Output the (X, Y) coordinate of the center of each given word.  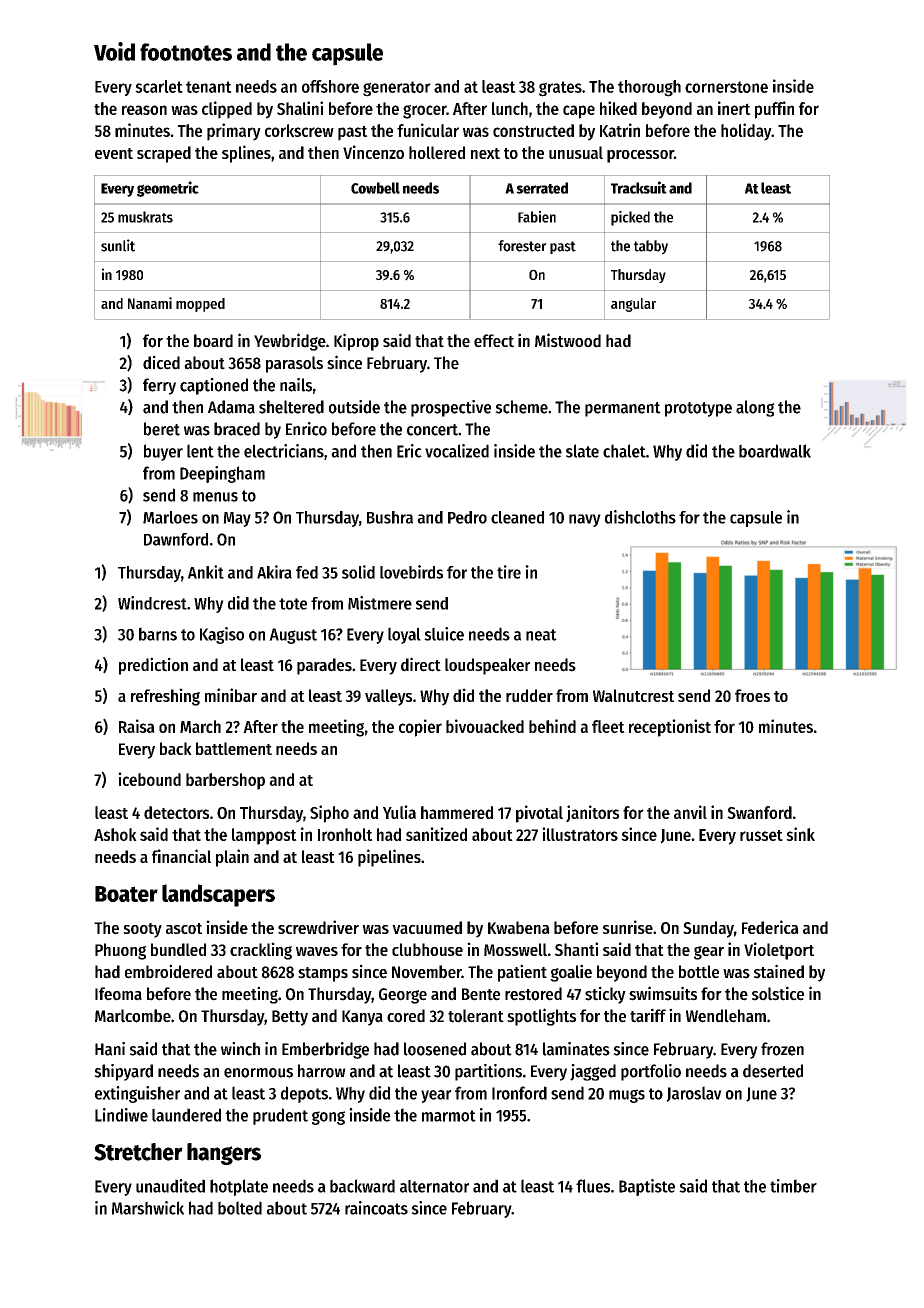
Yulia (399, 812)
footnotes (186, 52)
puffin (774, 110)
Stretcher (138, 1152)
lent (200, 451)
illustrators (580, 834)
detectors (176, 812)
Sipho (329, 814)
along (755, 408)
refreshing (165, 697)
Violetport (779, 951)
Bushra (390, 517)
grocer (425, 112)
